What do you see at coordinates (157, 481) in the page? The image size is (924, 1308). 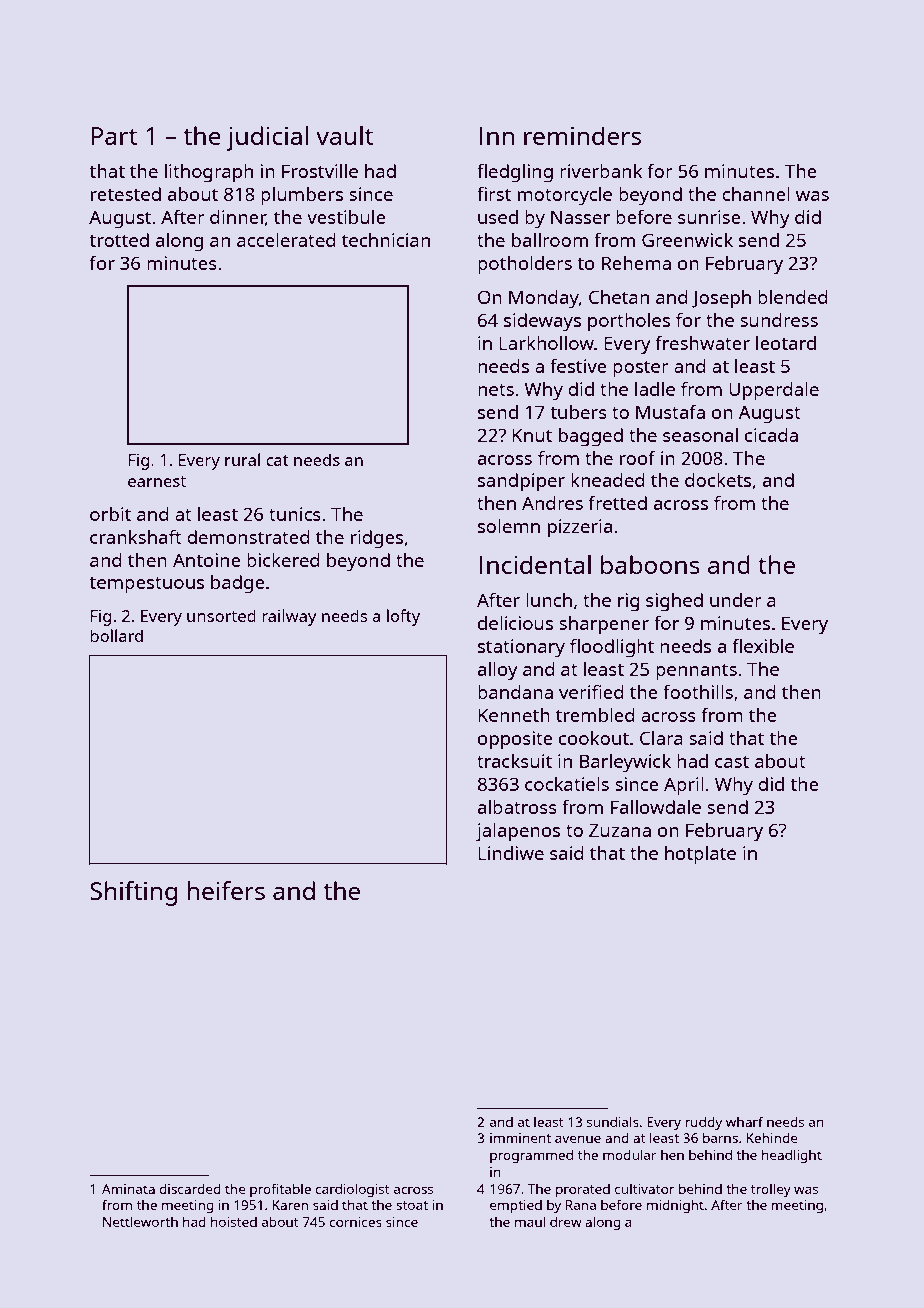 I see `earnest` at bounding box center [157, 481].
